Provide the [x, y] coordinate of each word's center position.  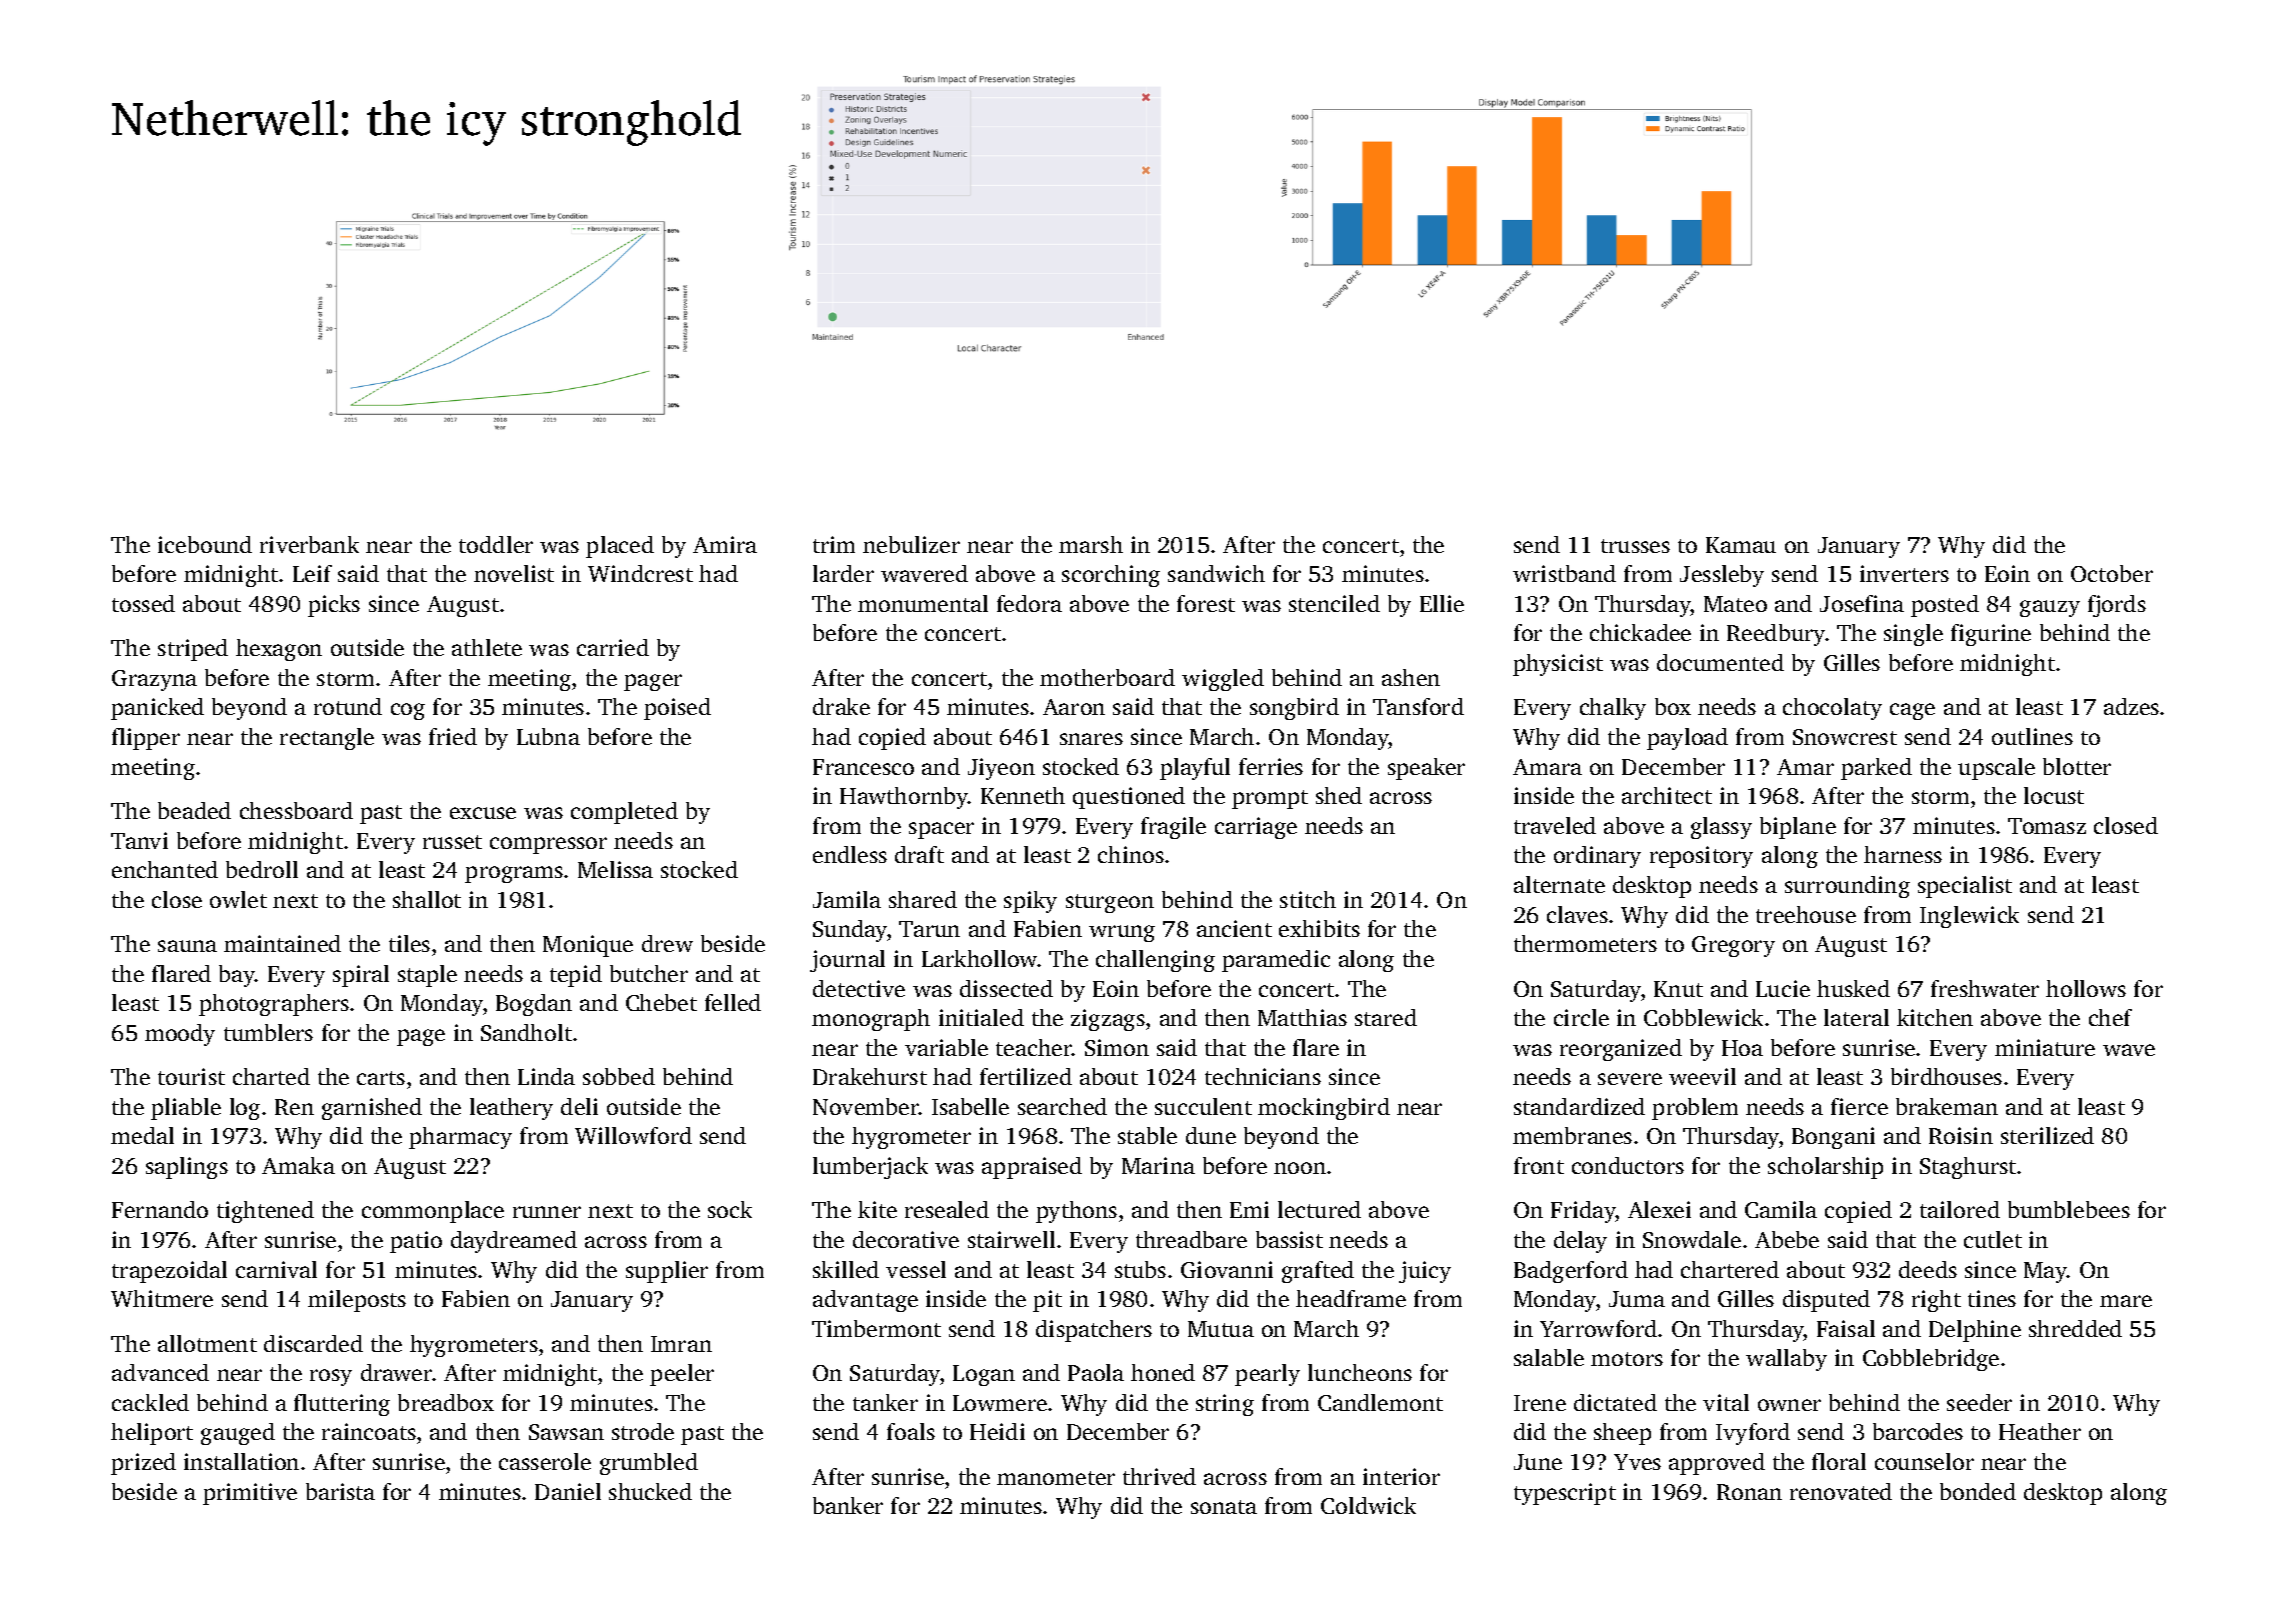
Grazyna [154, 680]
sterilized [2047, 1135]
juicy [1425, 1272]
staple [427, 976]
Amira [725, 544]
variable [946, 1047]
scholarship [1825, 1168]
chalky [1613, 709]
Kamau [1741, 545]
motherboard [1107, 677]
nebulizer [911, 544]
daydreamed [514, 1242]
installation [241, 1461]
